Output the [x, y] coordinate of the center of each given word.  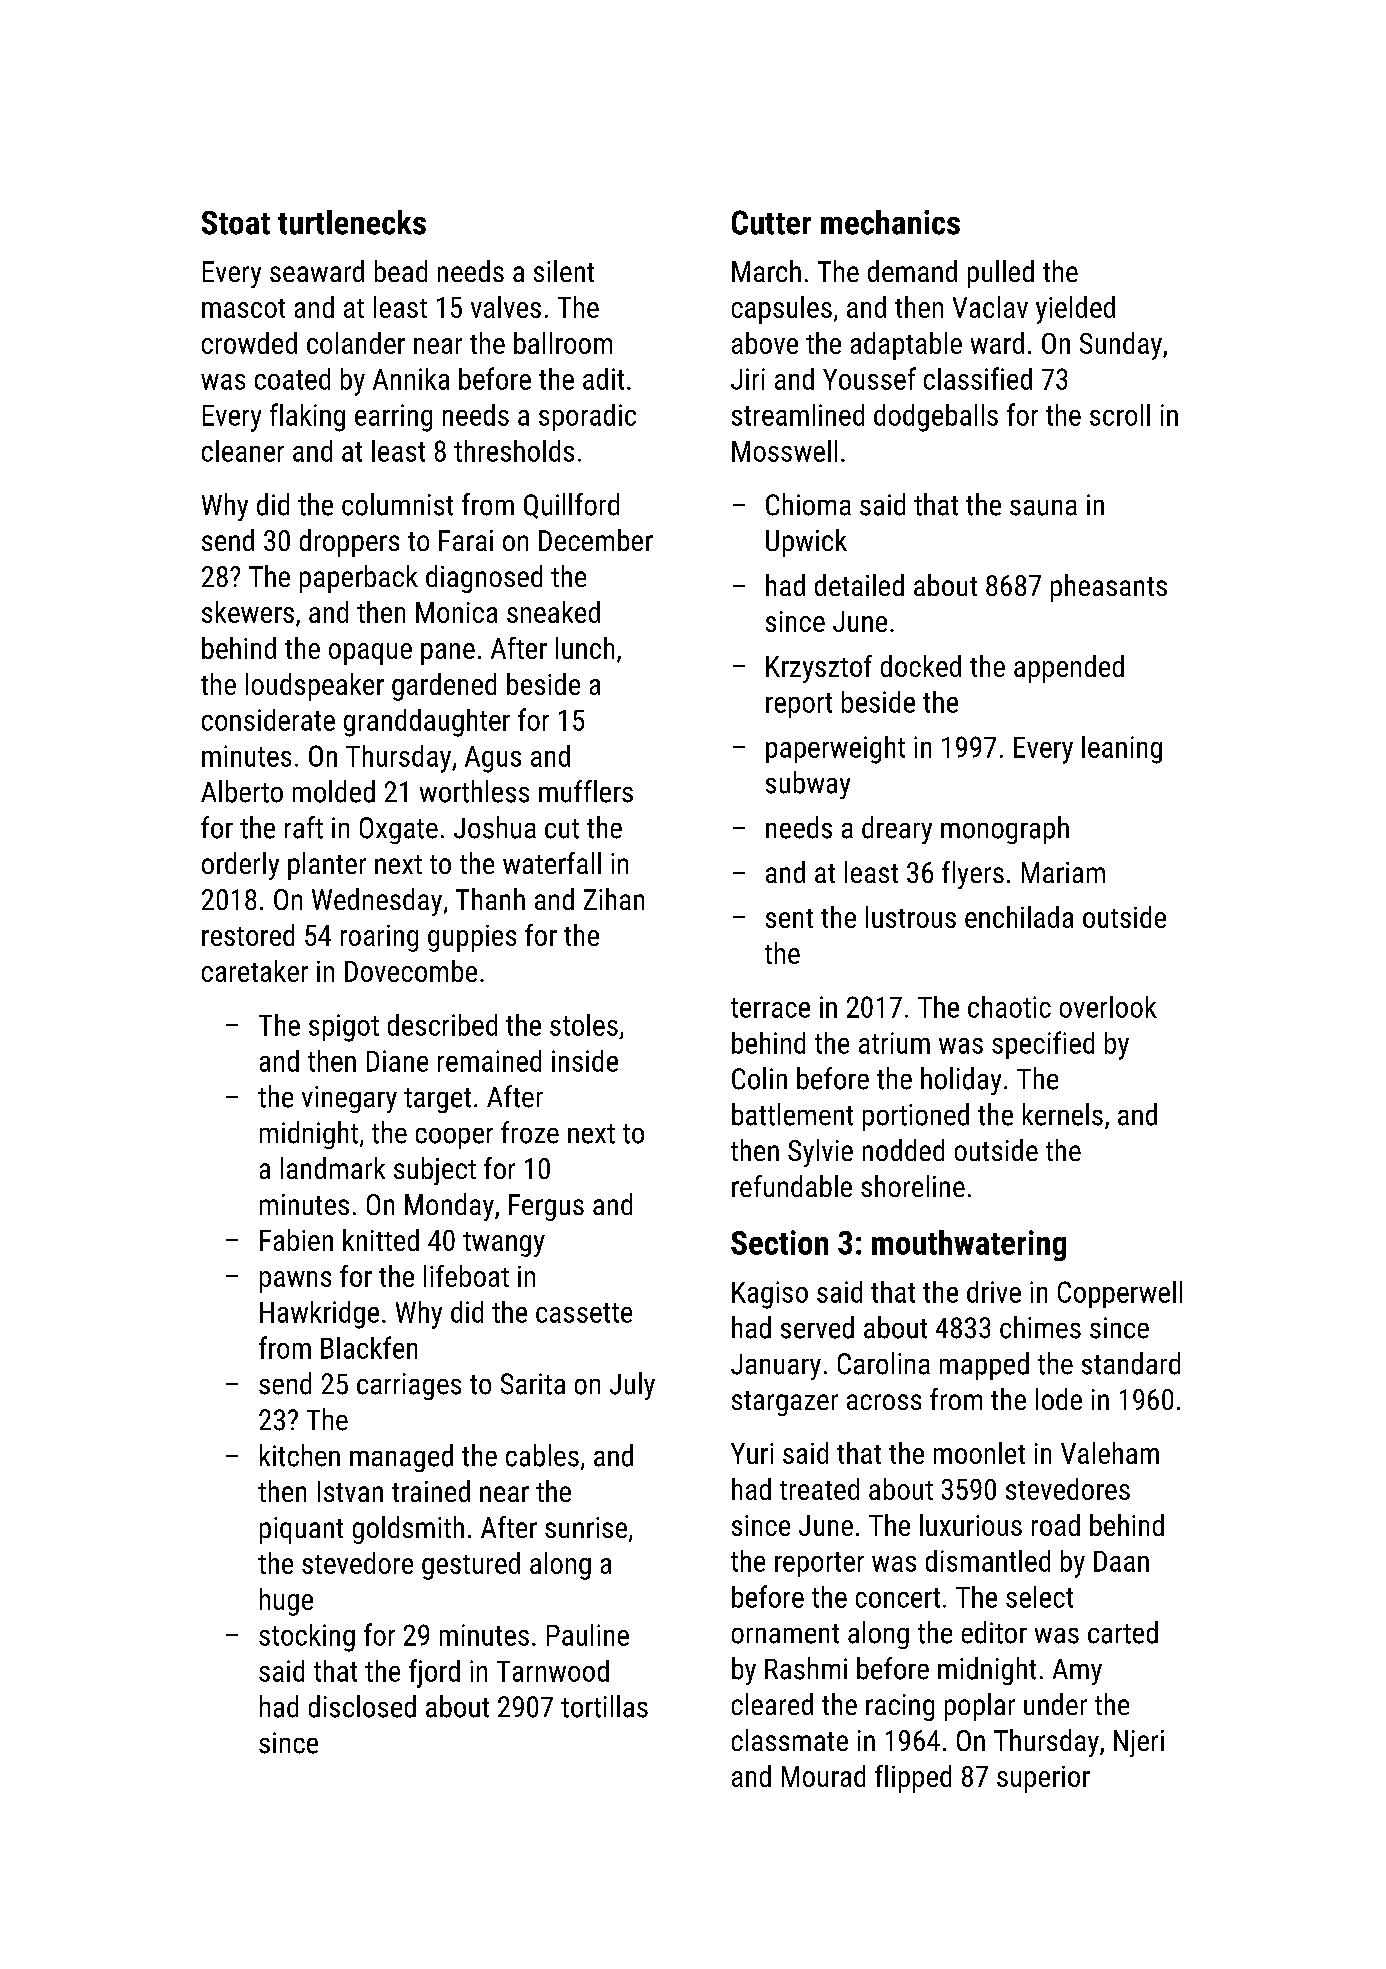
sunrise [586, 1527]
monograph [1005, 830]
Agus [493, 759]
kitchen [300, 1455]
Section [779, 1242]
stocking [307, 1638]
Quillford [571, 506]
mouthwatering [969, 1245]
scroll [1120, 415]
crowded [249, 343]
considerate [268, 720]
